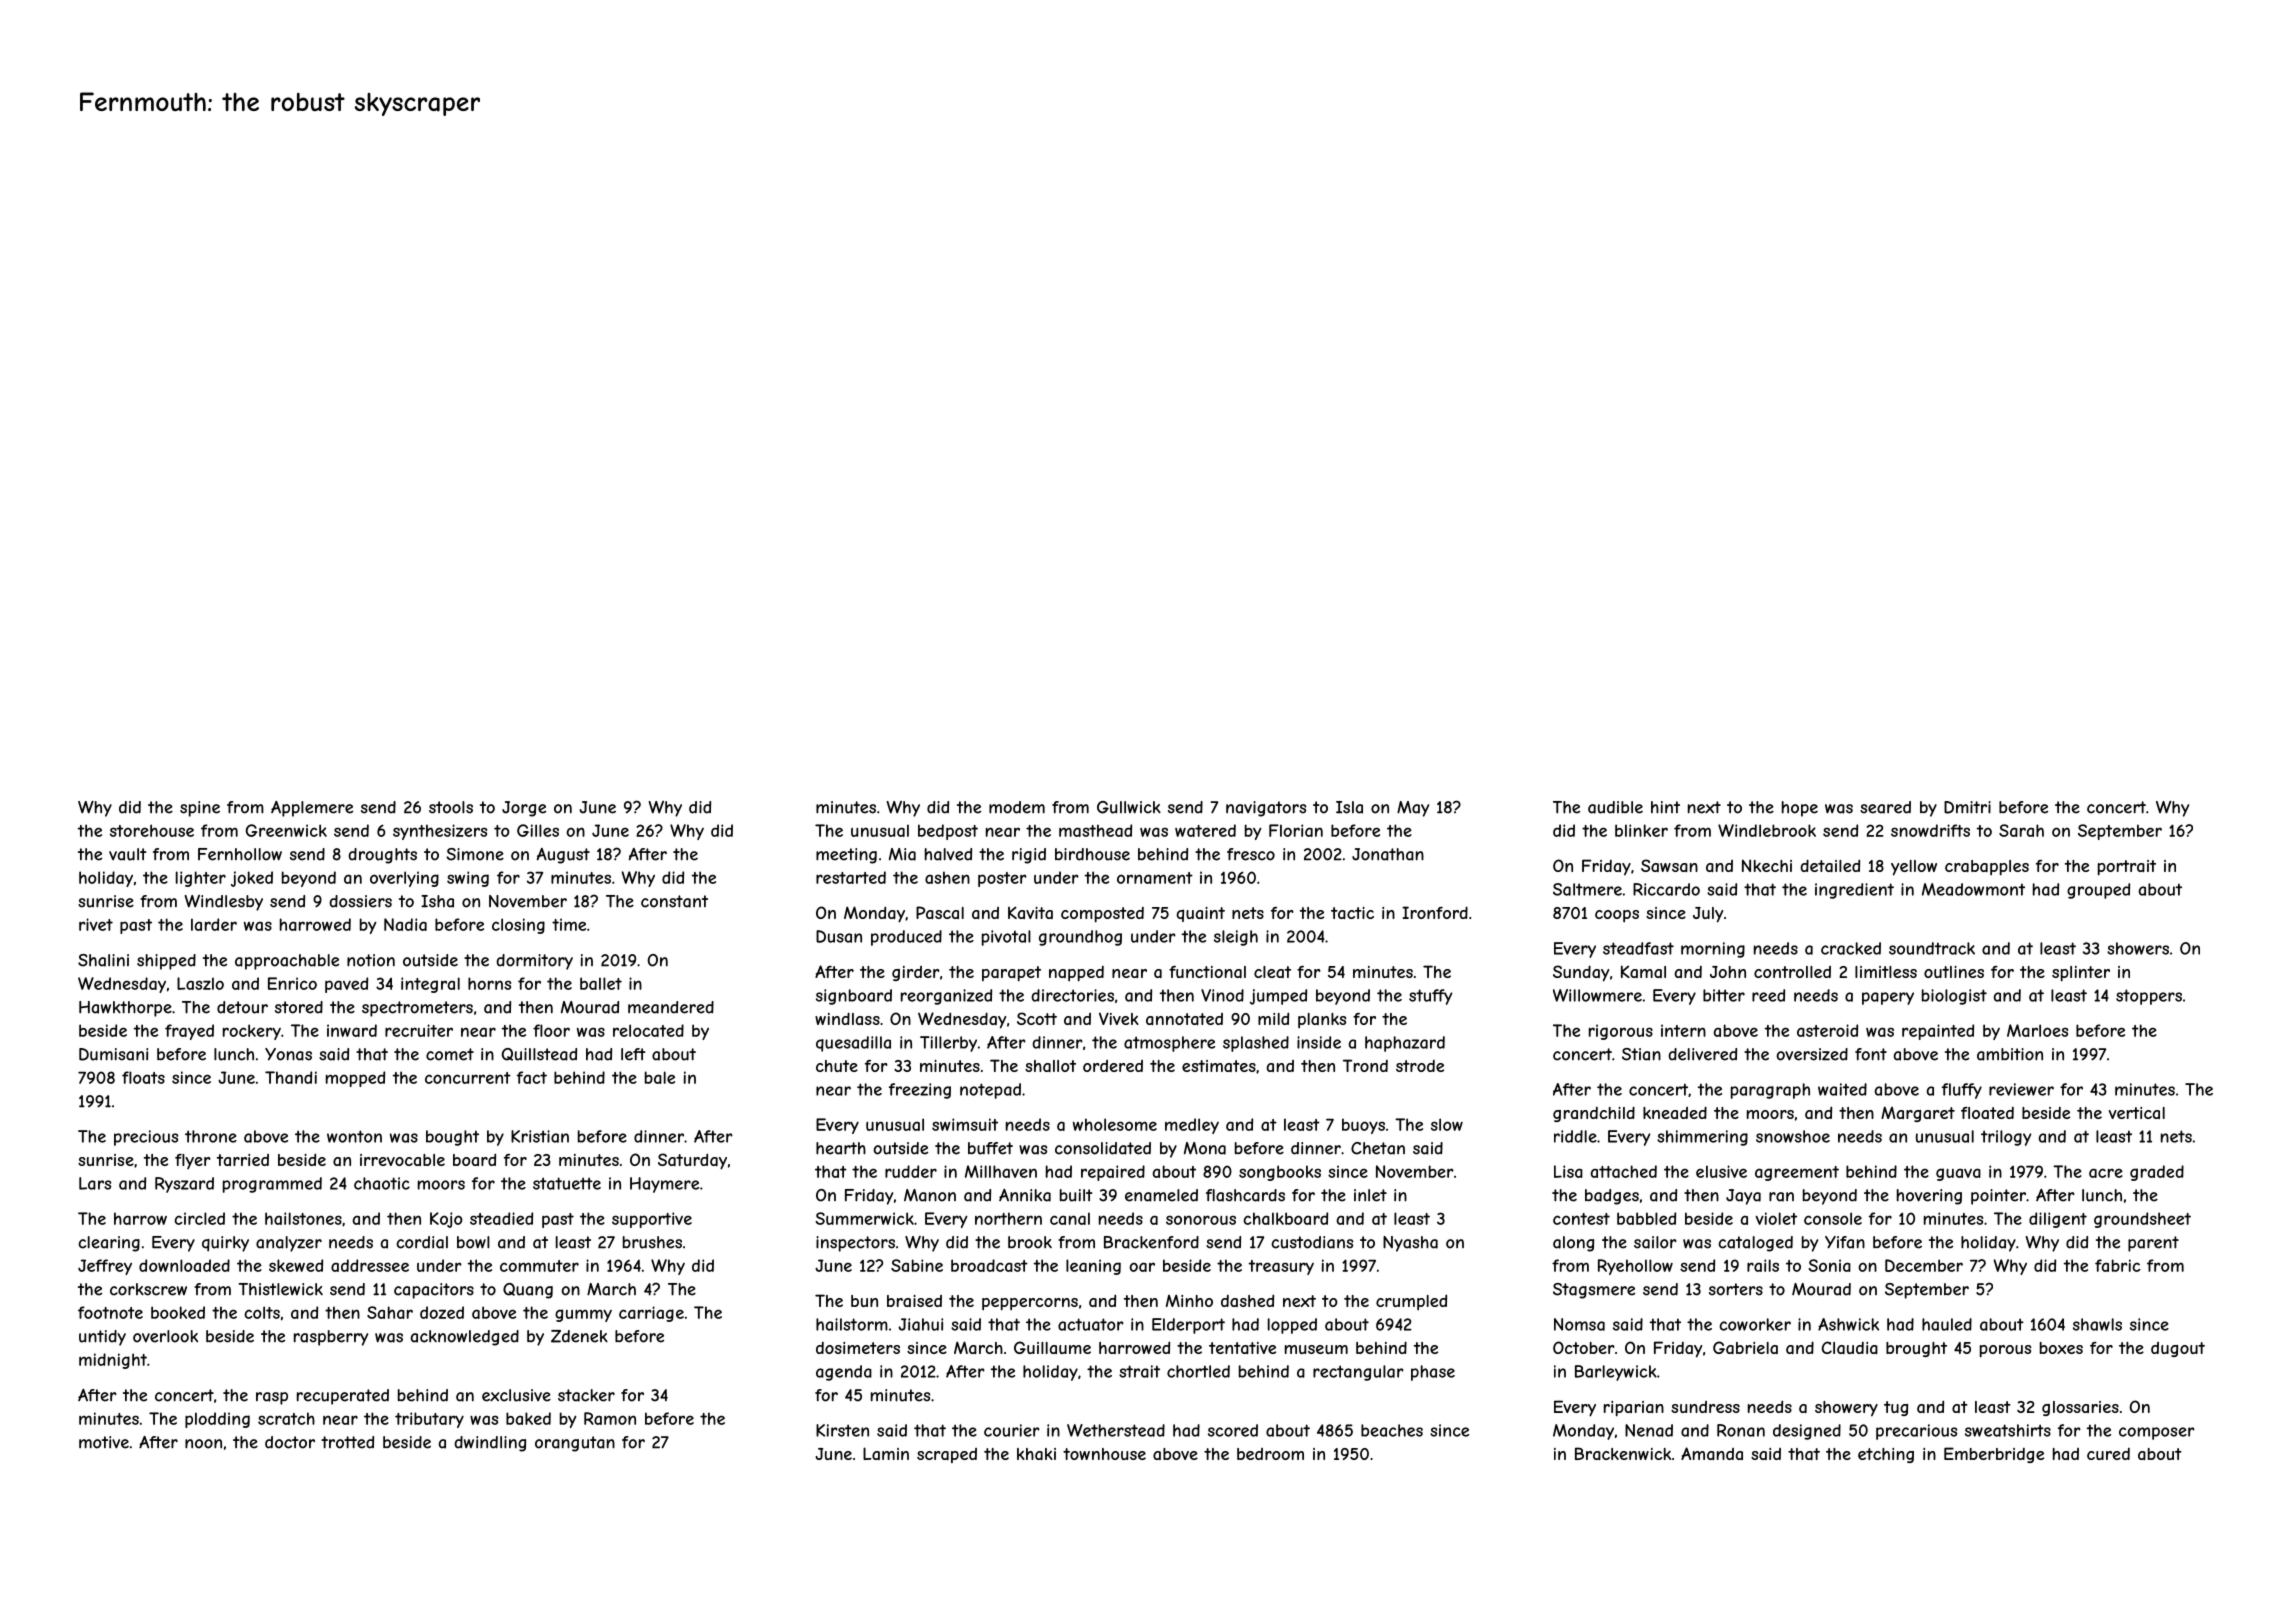 This screenshot has width=2292, height=1620. What do you see at coordinates (417, 1009) in the screenshot?
I see `spectrometers` at bounding box center [417, 1009].
